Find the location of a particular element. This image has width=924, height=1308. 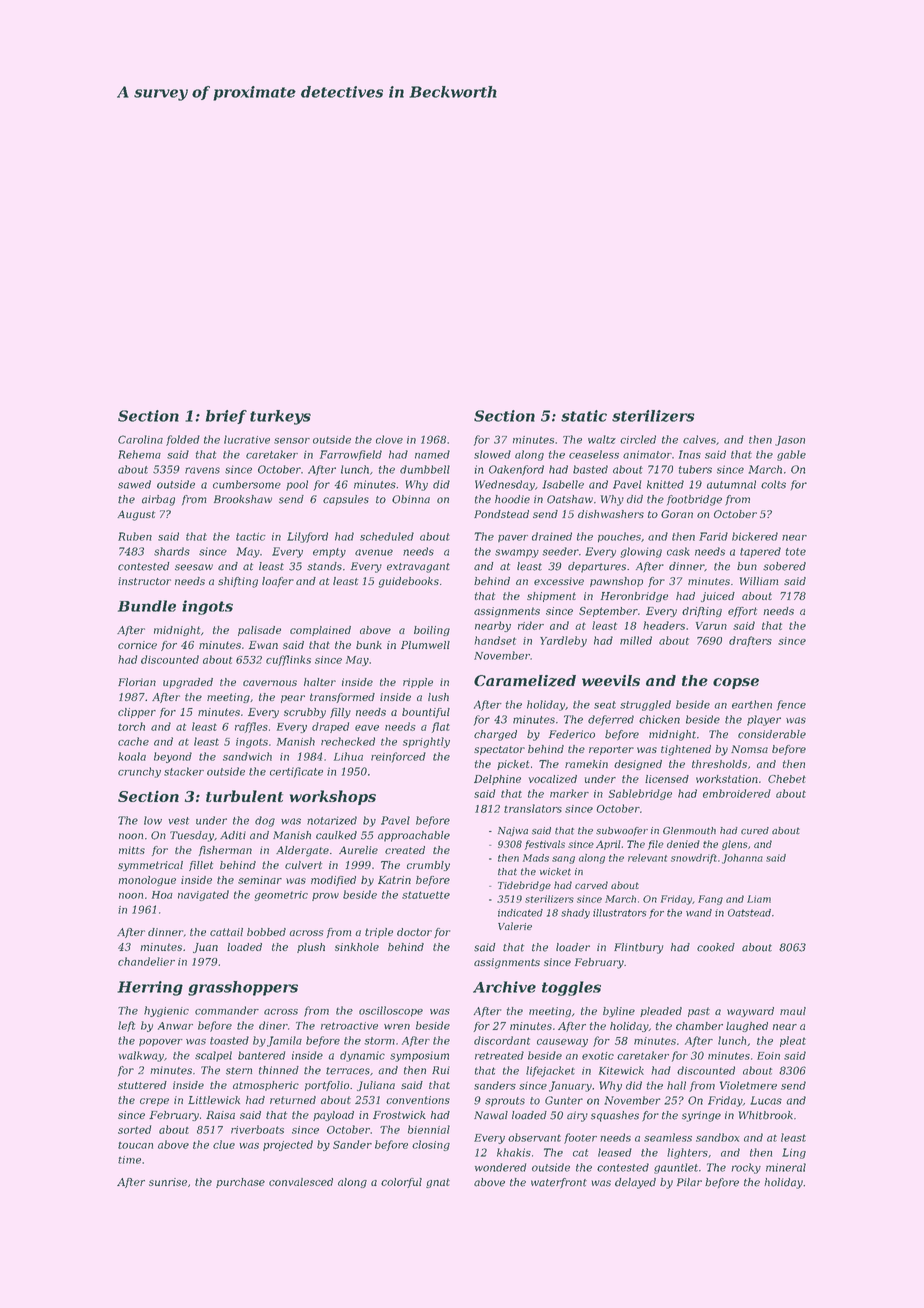

laughed is located at coordinates (747, 1027).
